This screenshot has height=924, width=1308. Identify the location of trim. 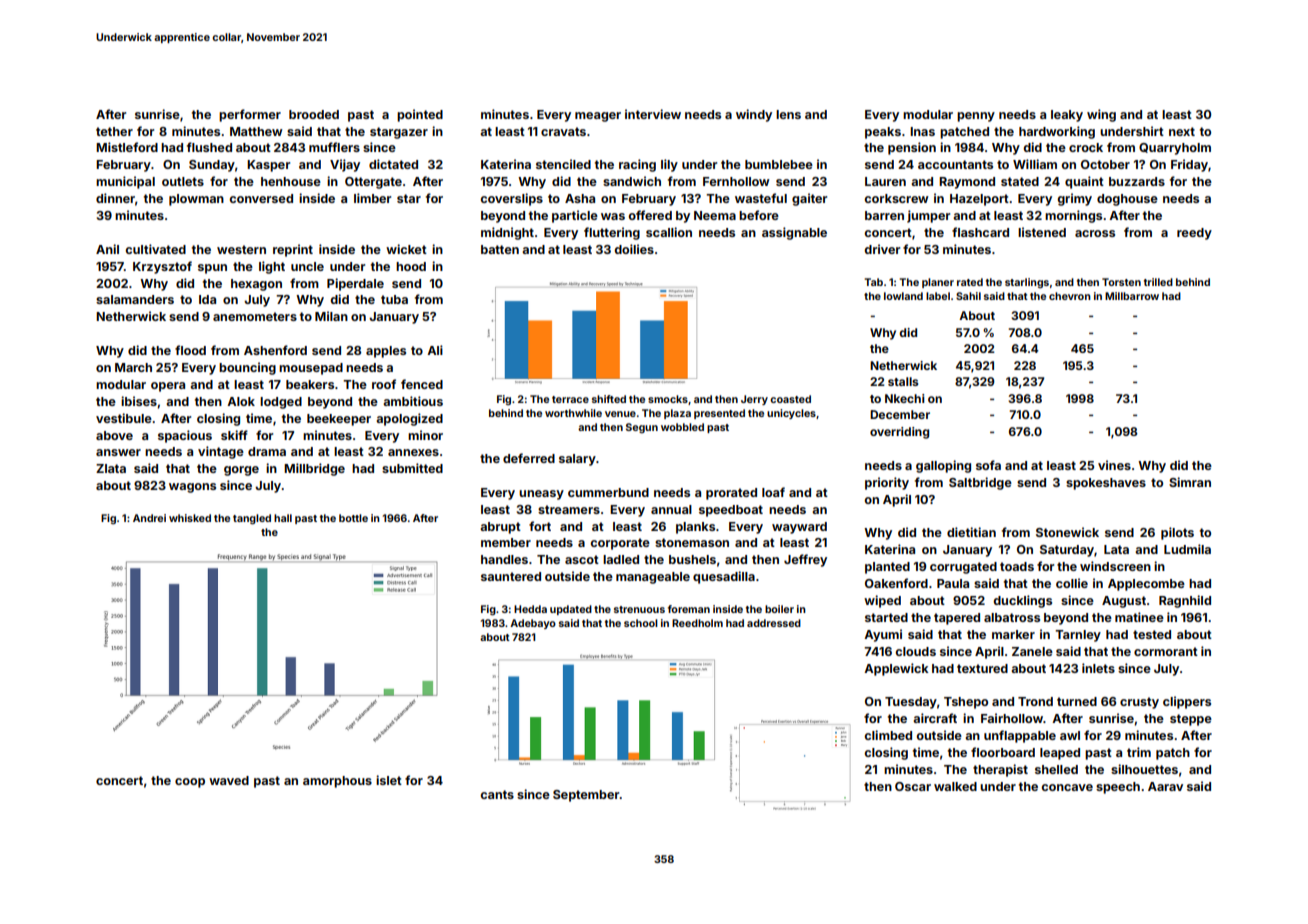
(1139, 752).
